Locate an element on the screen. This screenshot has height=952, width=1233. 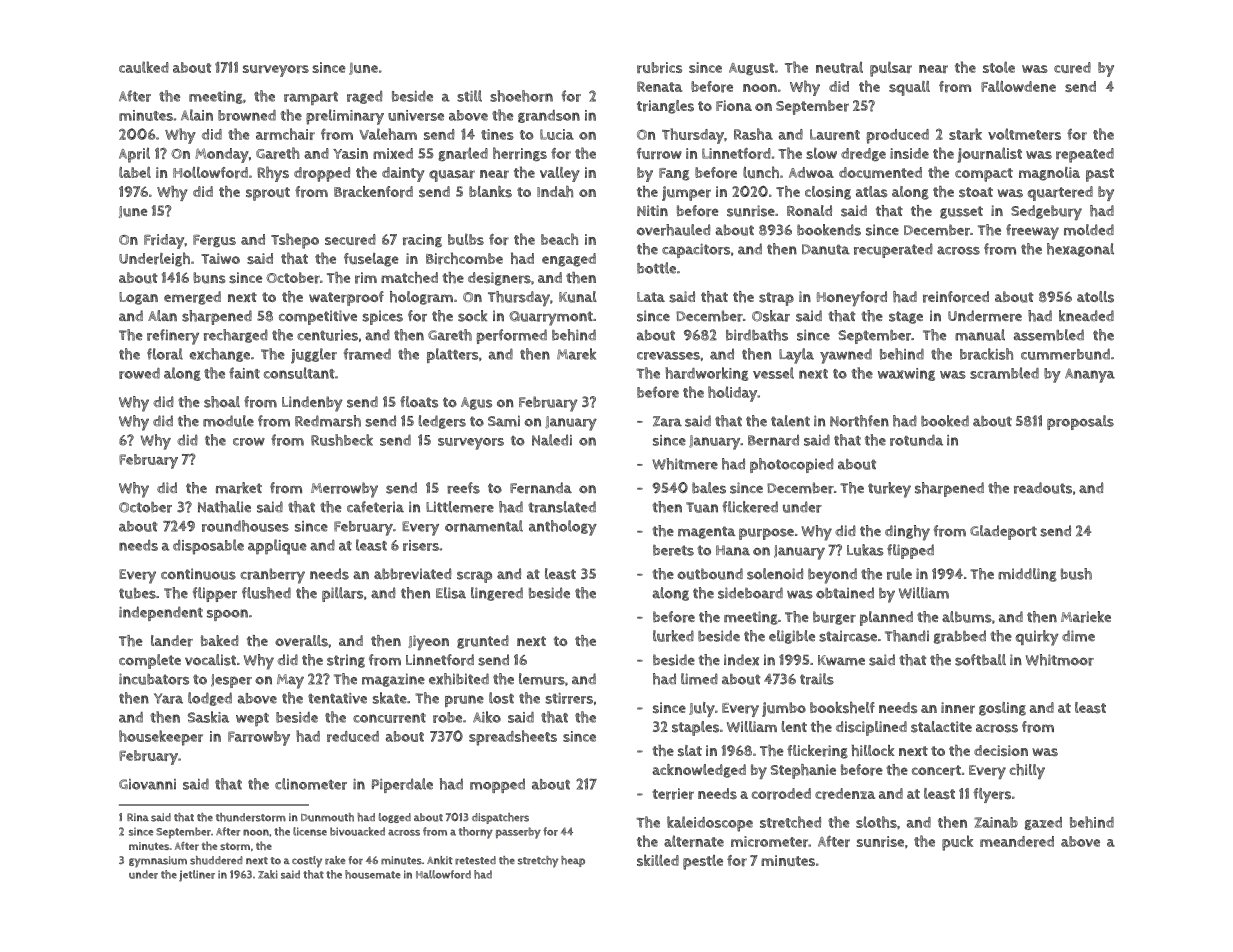
jetliner is located at coordinates (197, 876).
